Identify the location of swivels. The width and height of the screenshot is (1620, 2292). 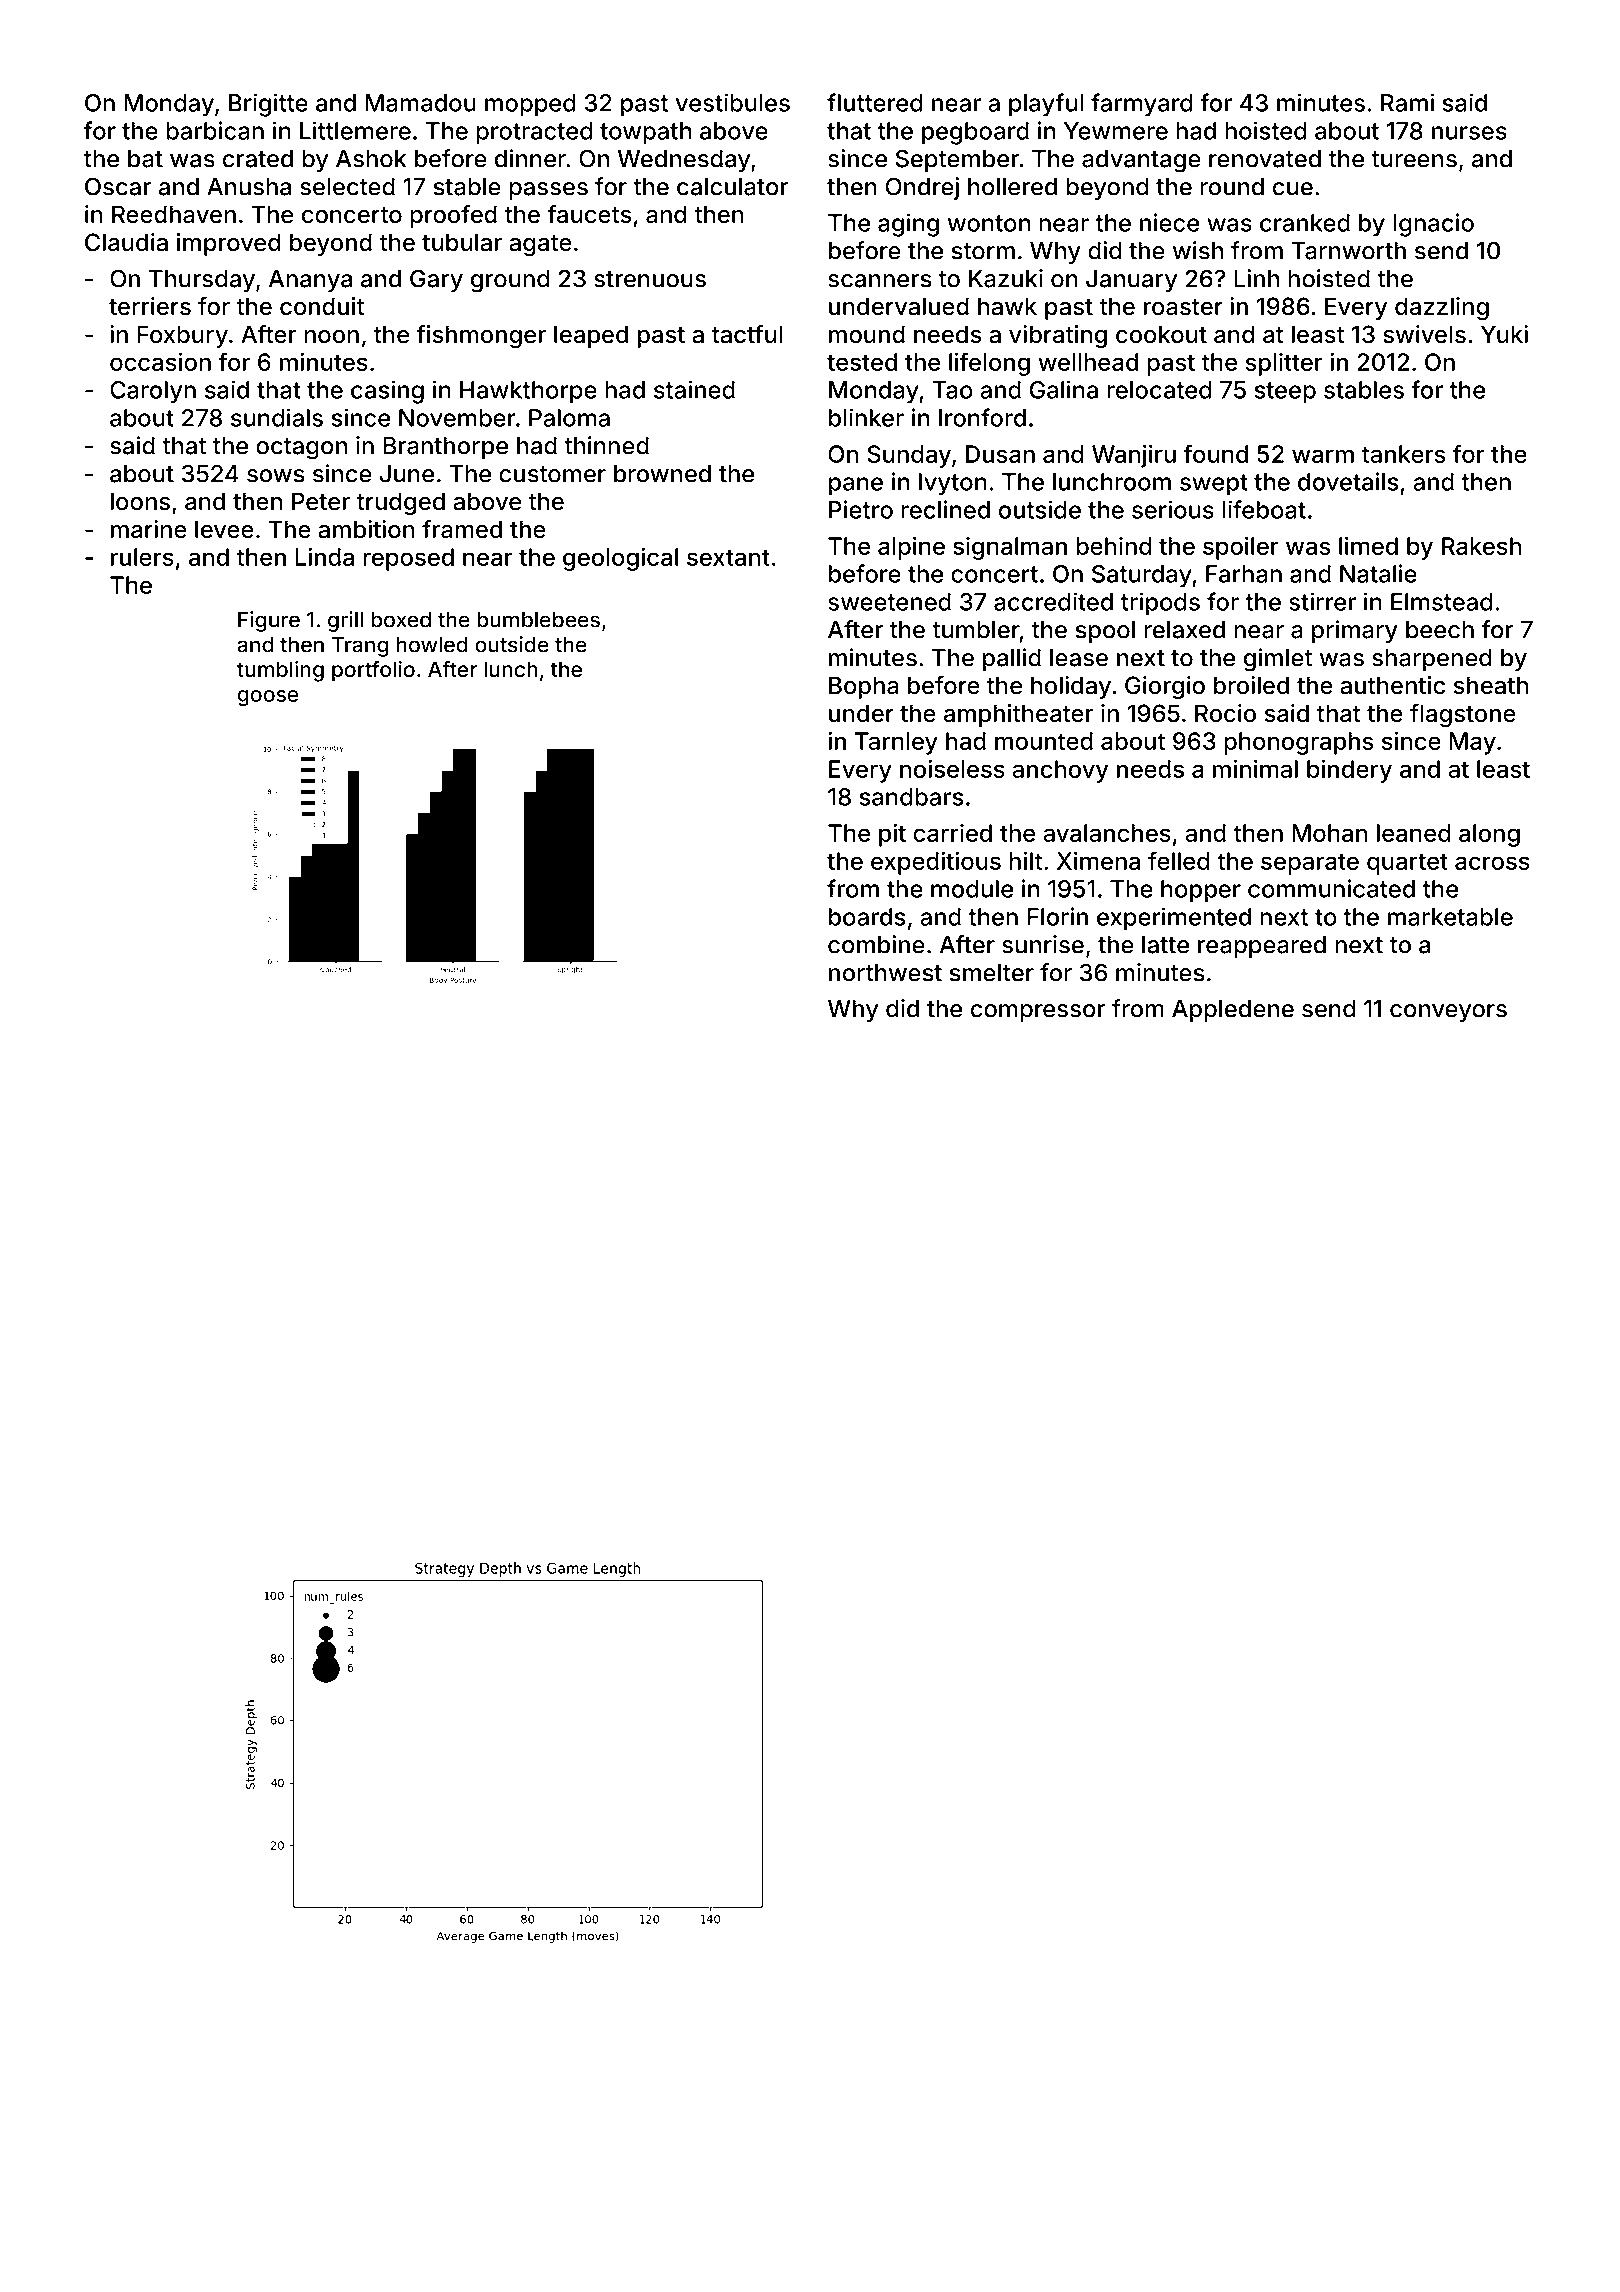
(1424, 334).
